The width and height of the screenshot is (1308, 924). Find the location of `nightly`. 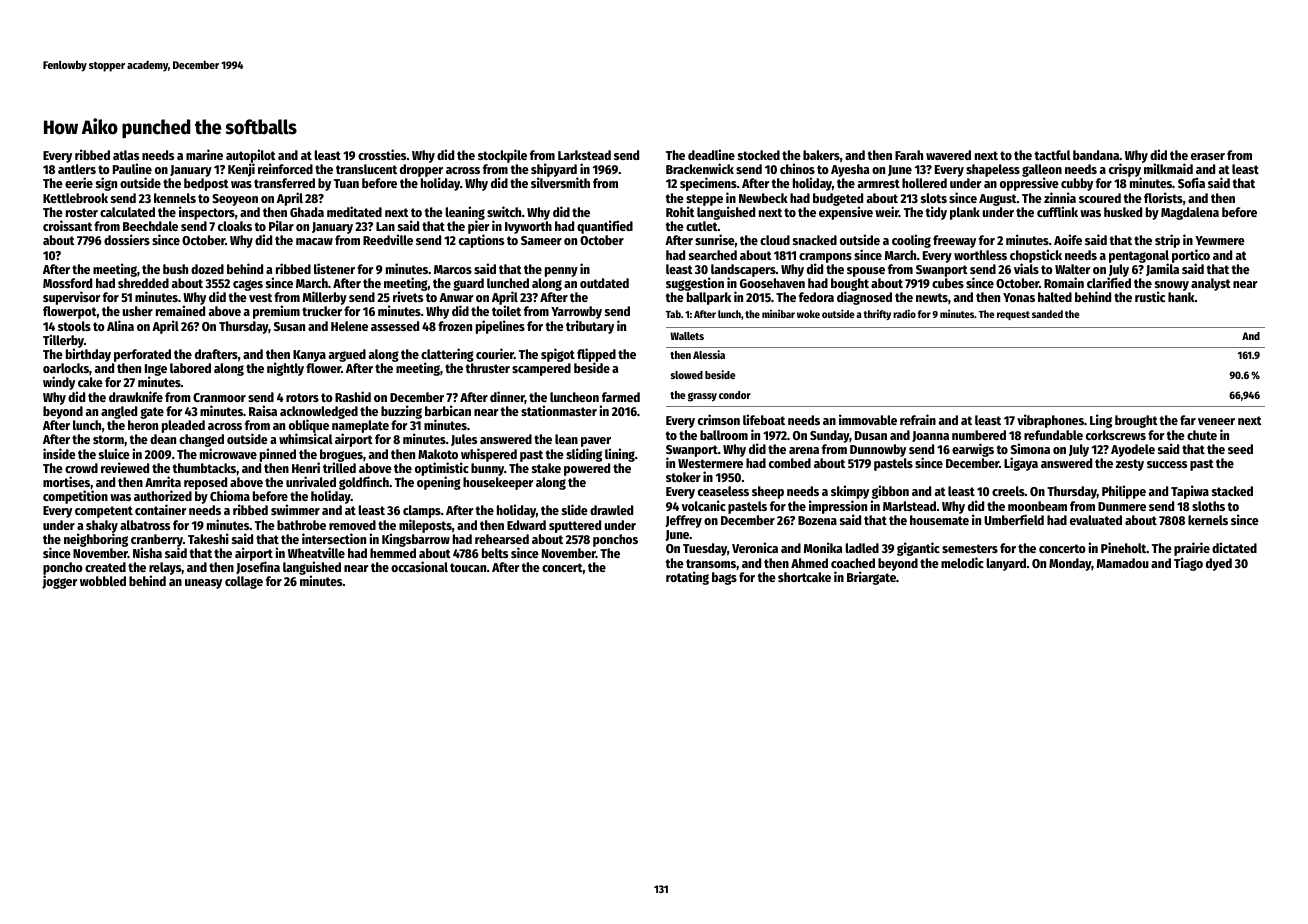

nightly is located at coordinates (285, 369).
